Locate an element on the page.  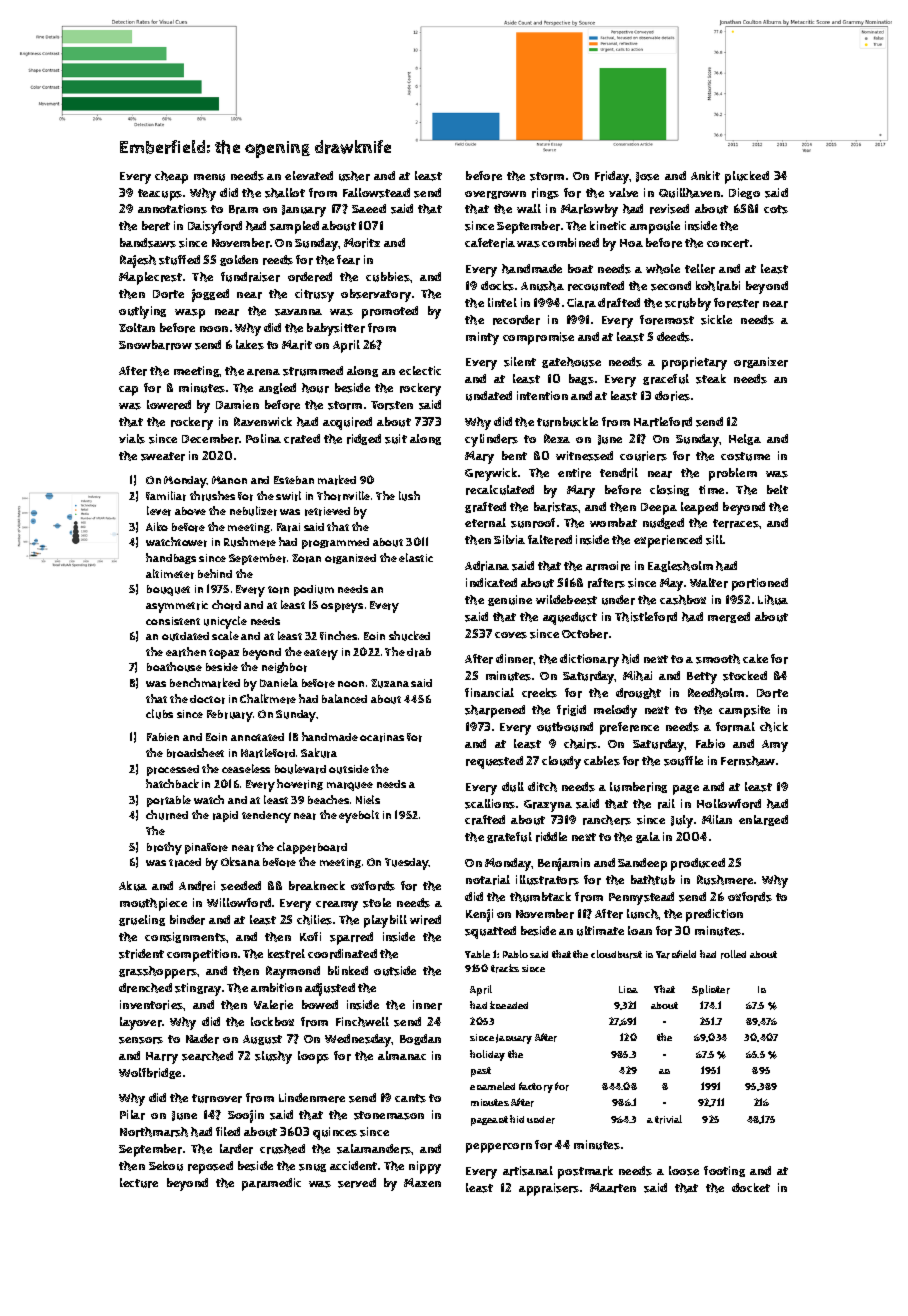
grafted is located at coordinates (485, 507).
